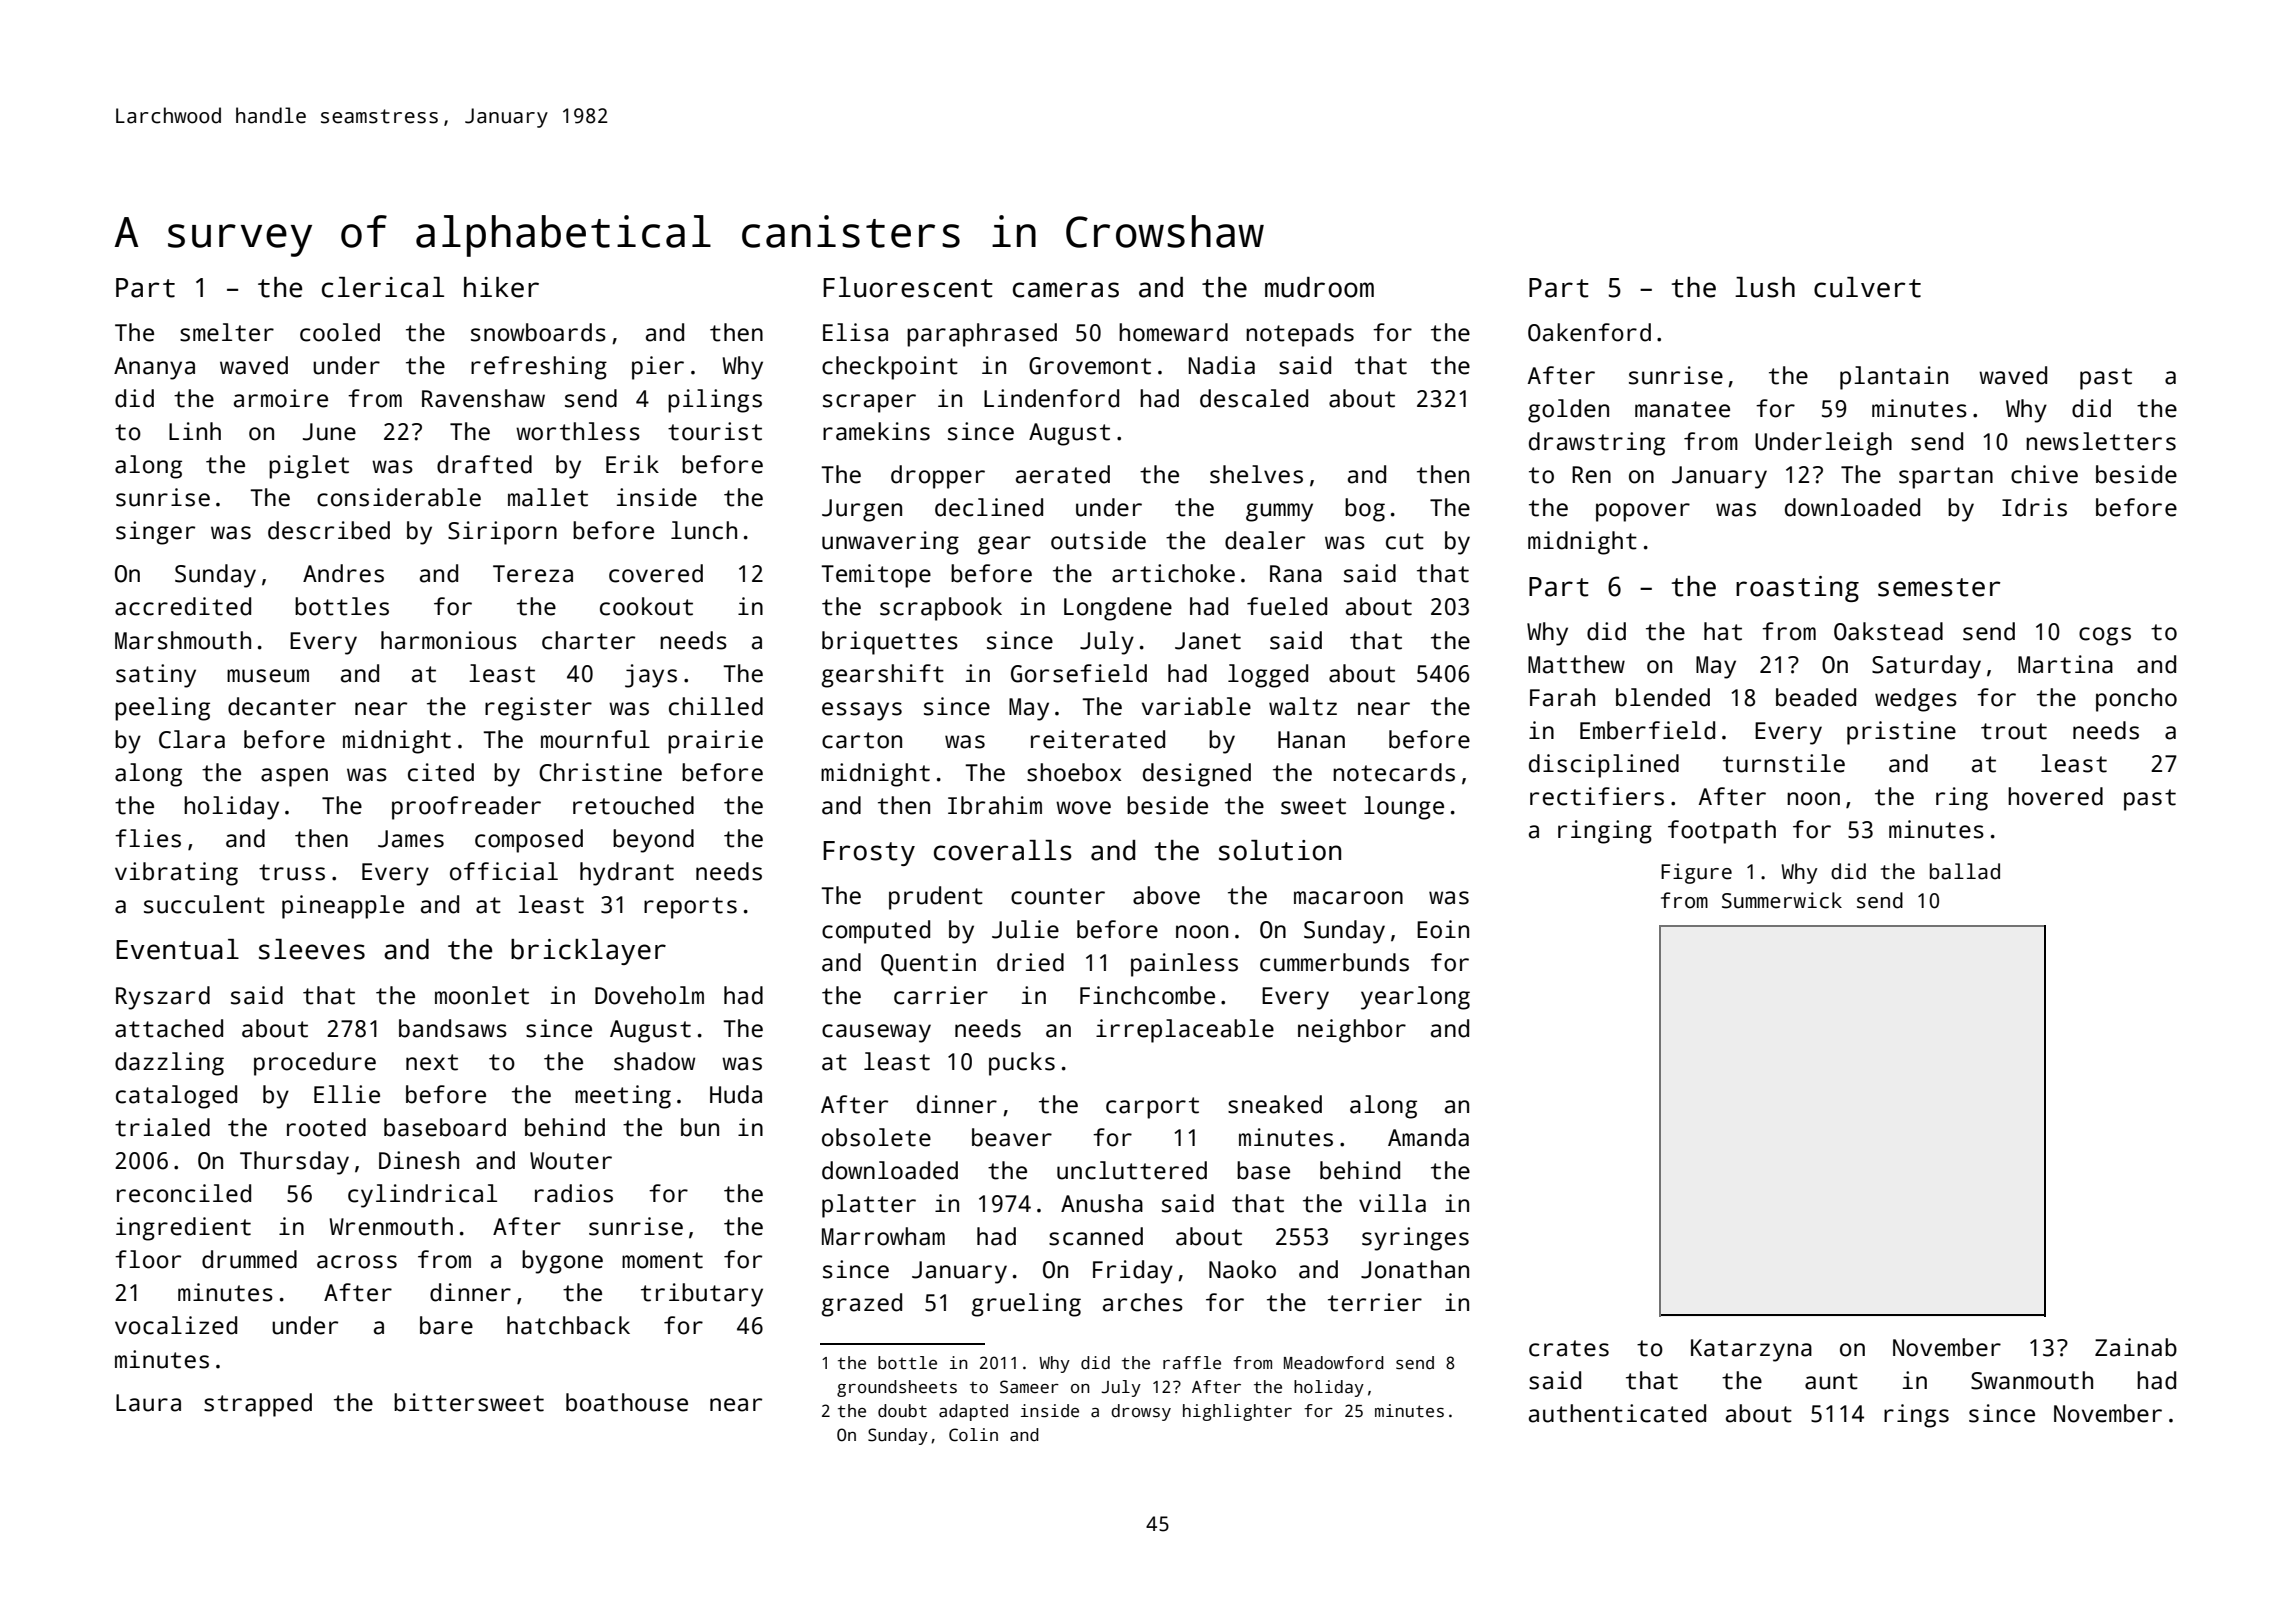 This screenshot has height=1620, width=2292. What do you see at coordinates (1275, 1104) in the screenshot?
I see `sneaked` at bounding box center [1275, 1104].
